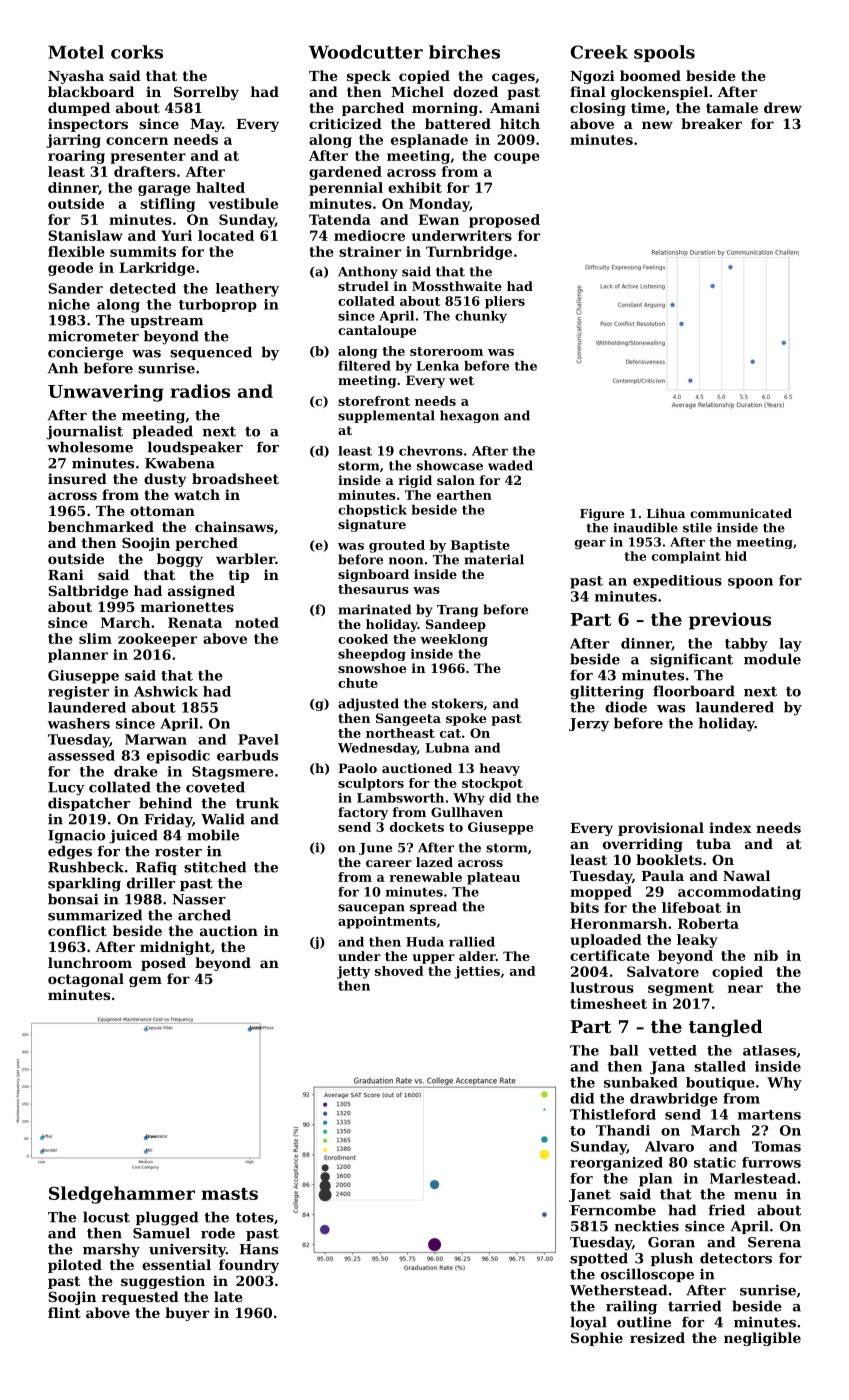 This image has width=849, height=1400. What do you see at coordinates (599, 1259) in the image?
I see `spotted` at bounding box center [599, 1259].
